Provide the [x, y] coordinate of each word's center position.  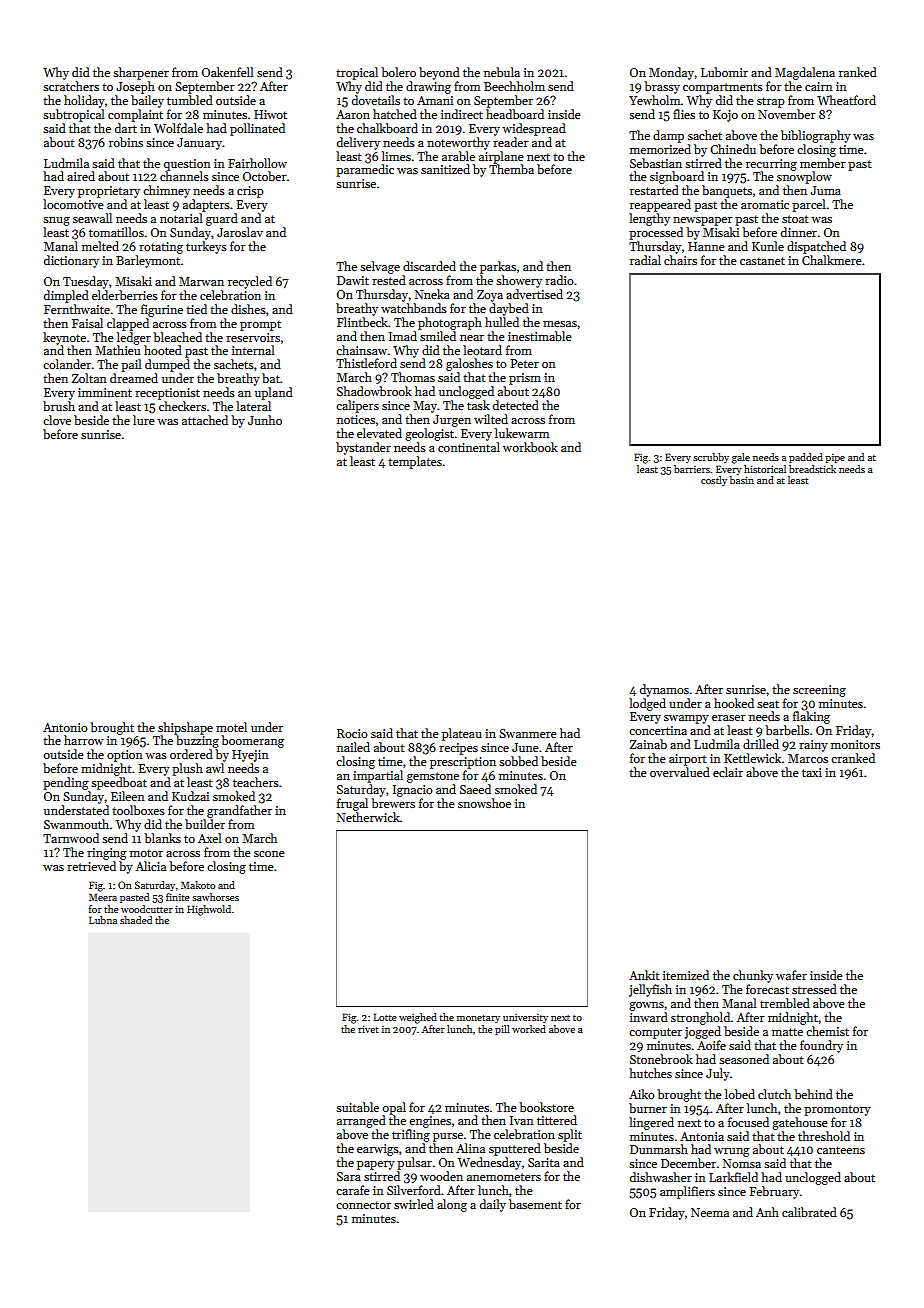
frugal [352, 804]
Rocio [352, 733]
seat [768, 704]
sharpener [141, 73]
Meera [103, 897]
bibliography [816, 136]
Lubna [103, 920]
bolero [398, 72]
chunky [753, 976]
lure [144, 420]
